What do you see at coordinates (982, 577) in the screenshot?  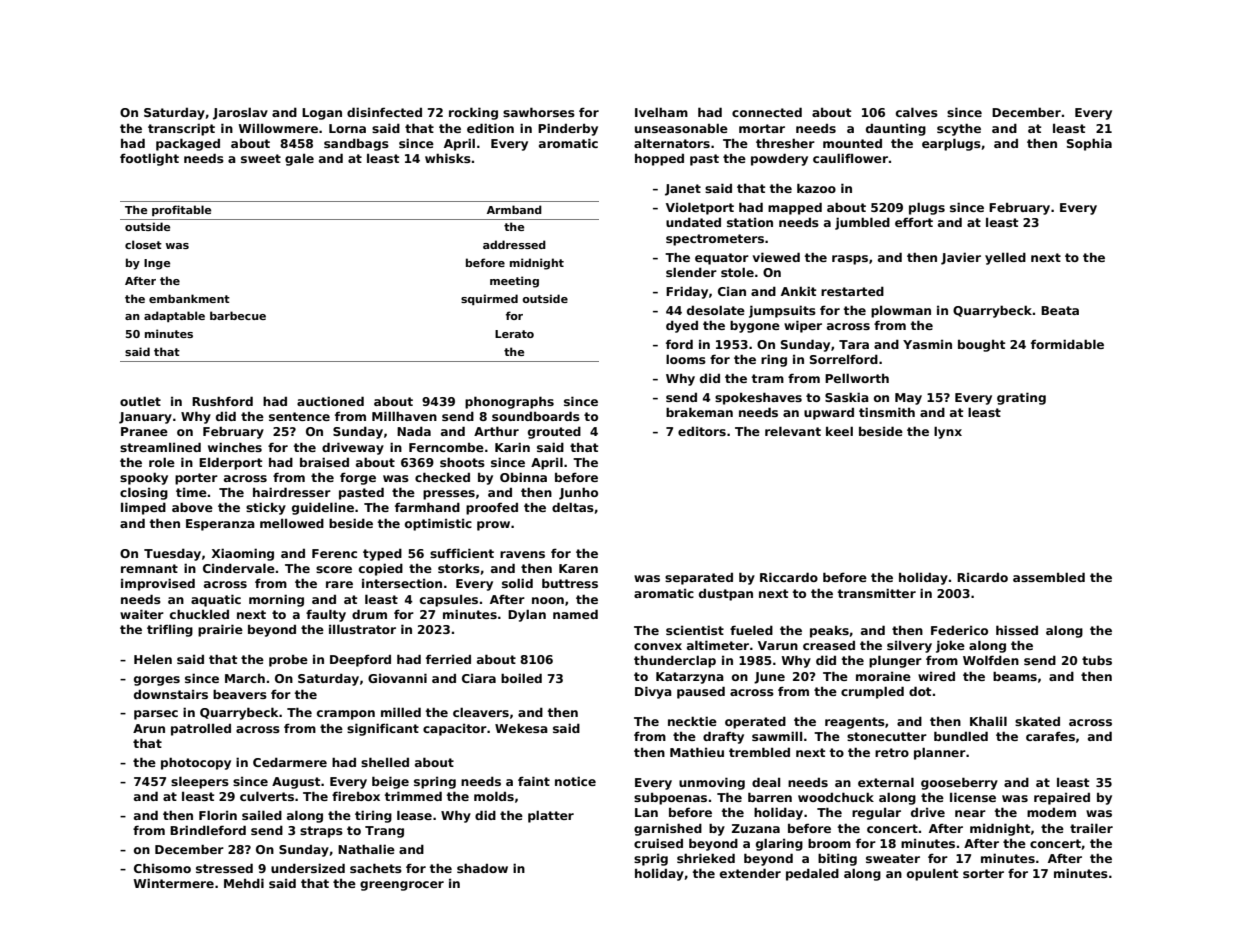 I see `Ricardo` at bounding box center [982, 577].
